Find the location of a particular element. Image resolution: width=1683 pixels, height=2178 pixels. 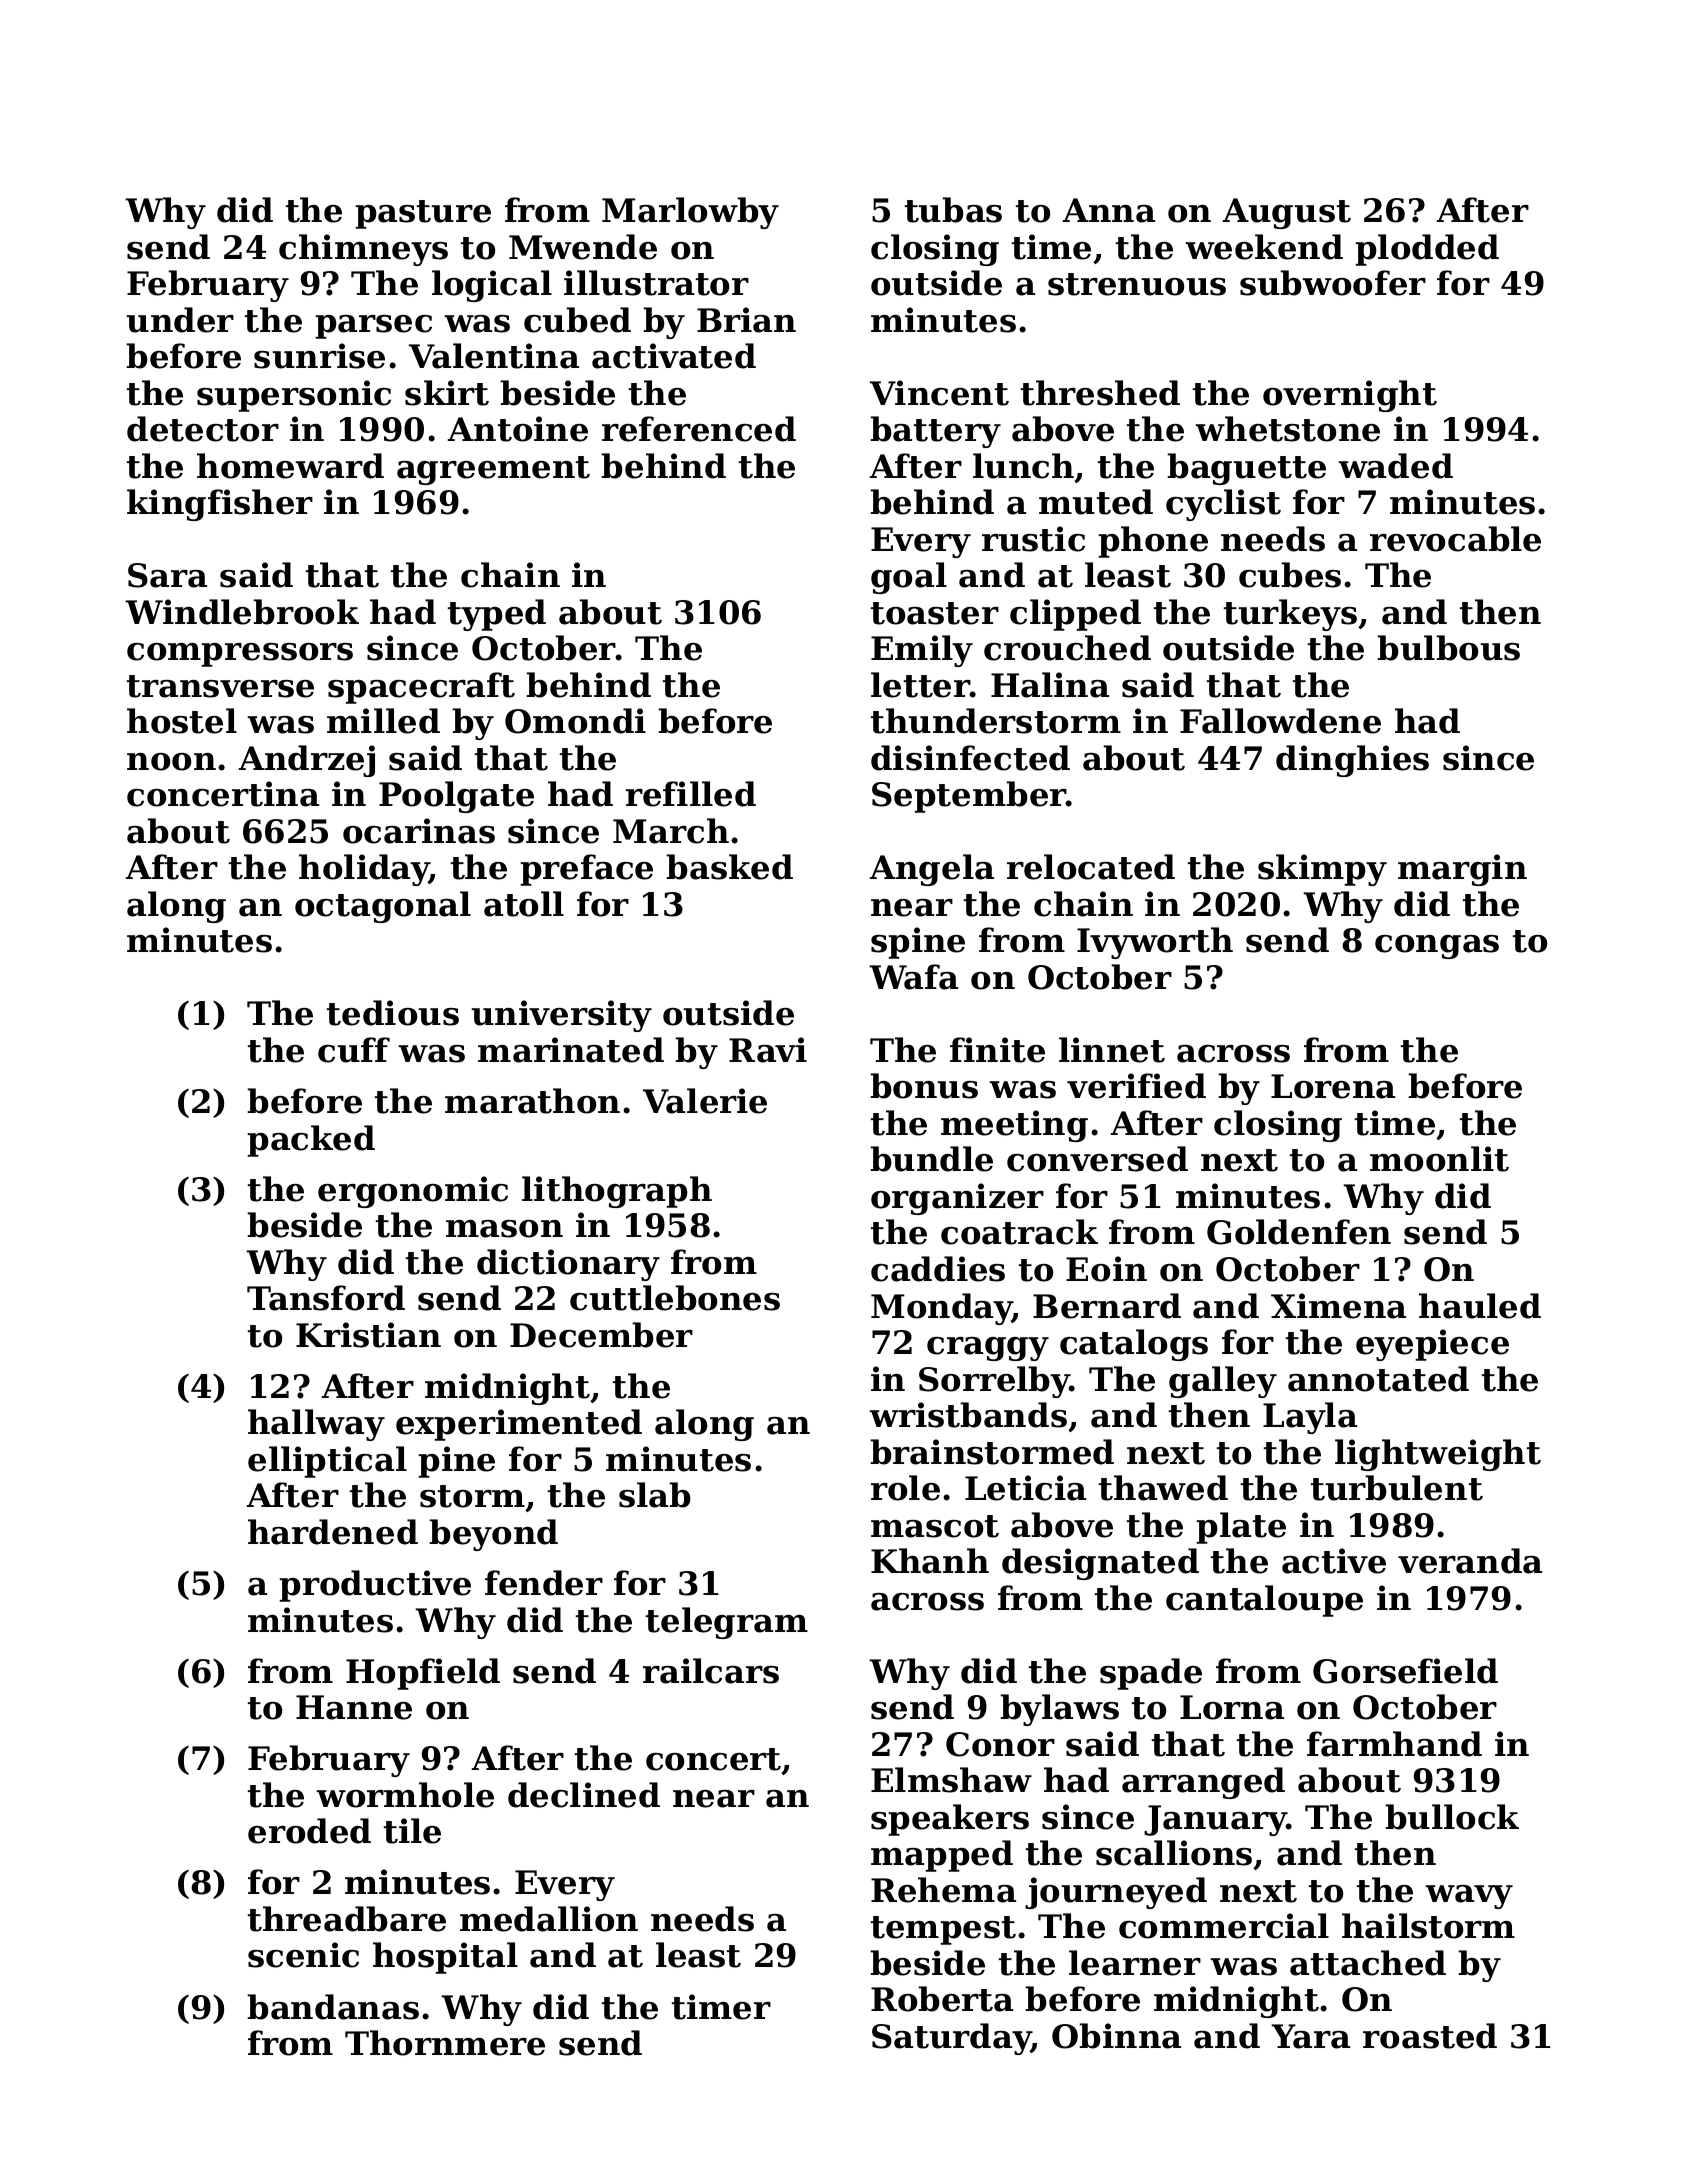

pasture is located at coordinates (423, 214).
